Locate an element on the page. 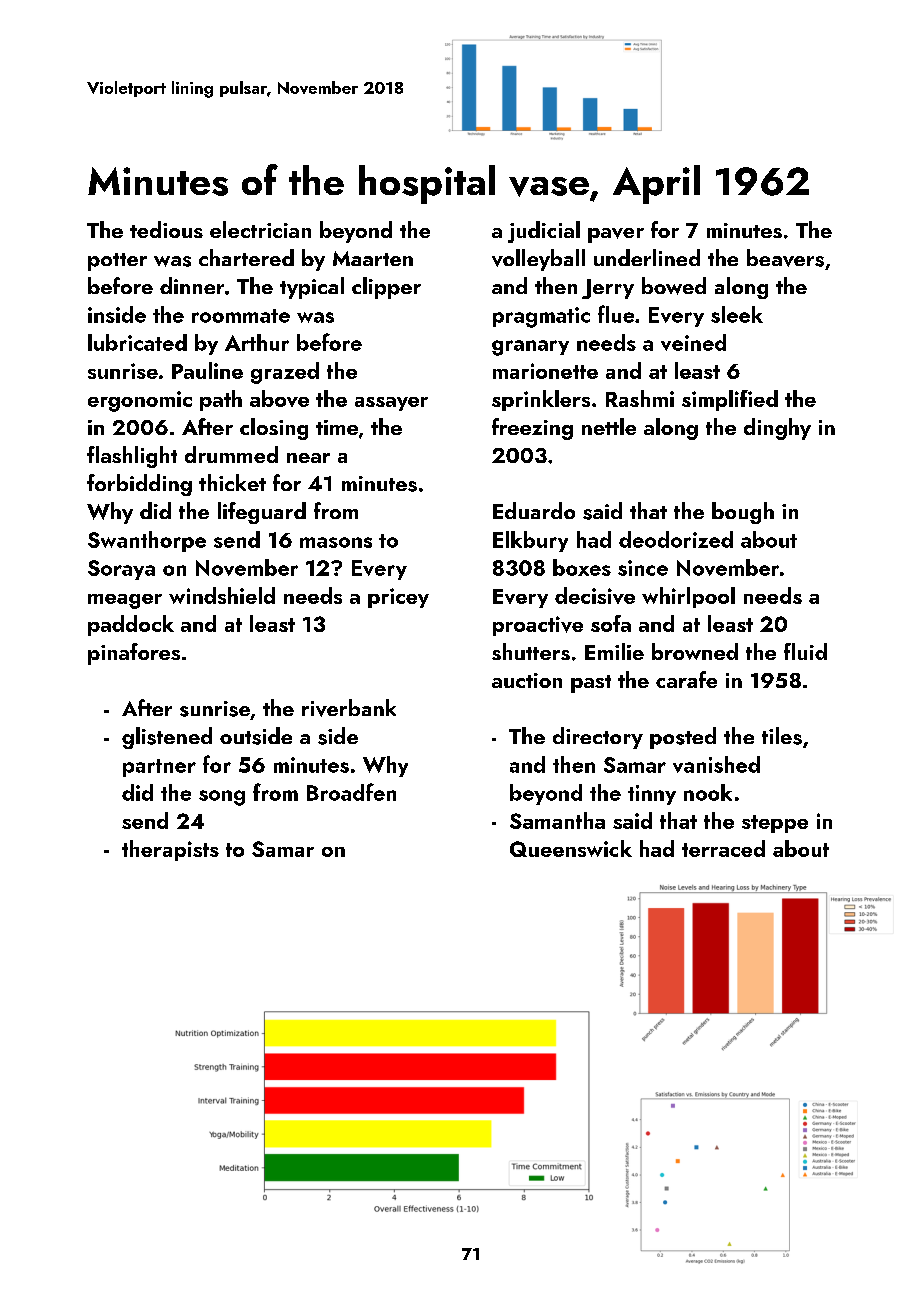  terraced is located at coordinates (723, 848).
